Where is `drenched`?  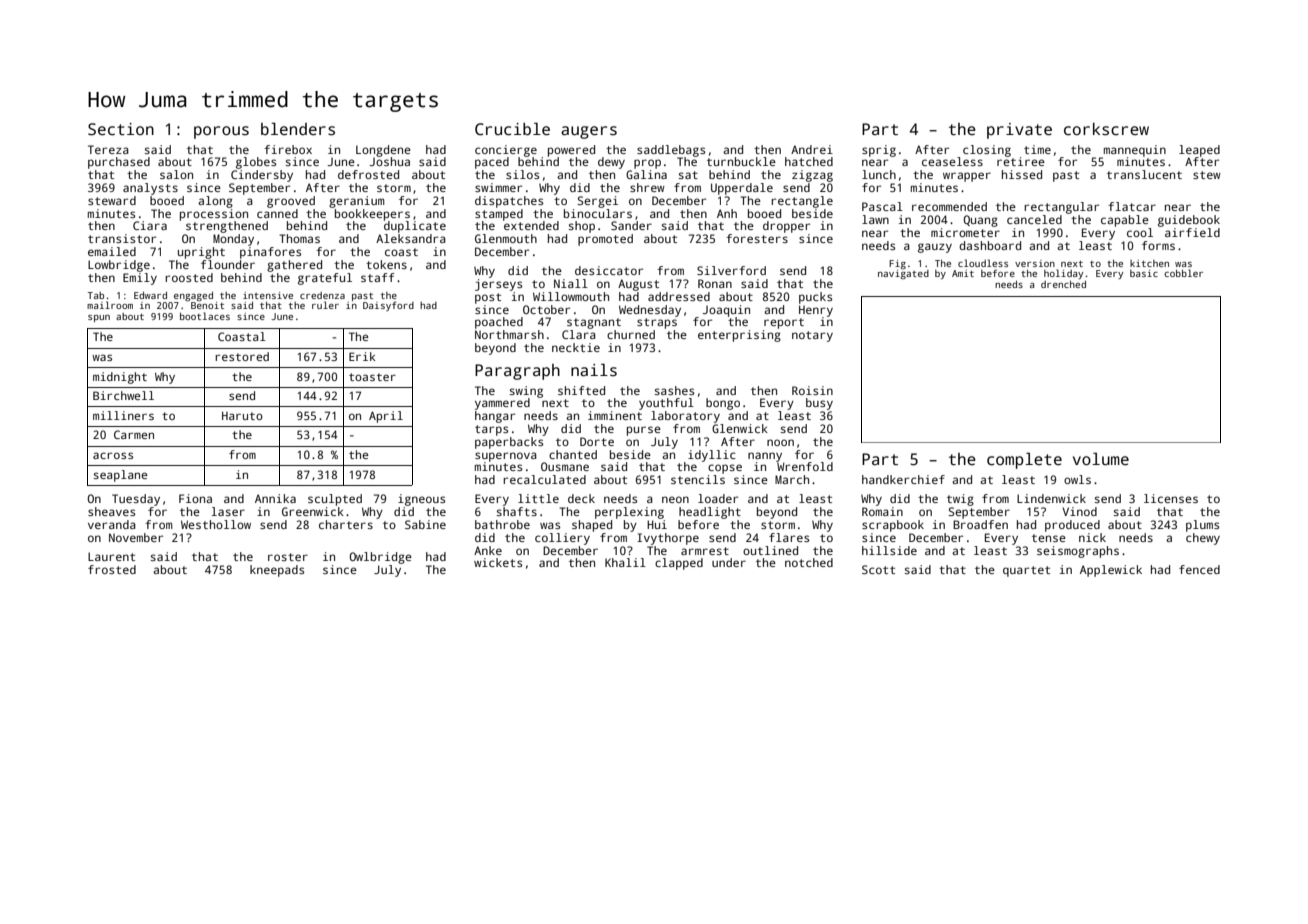 drenched is located at coordinates (1063, 284).
